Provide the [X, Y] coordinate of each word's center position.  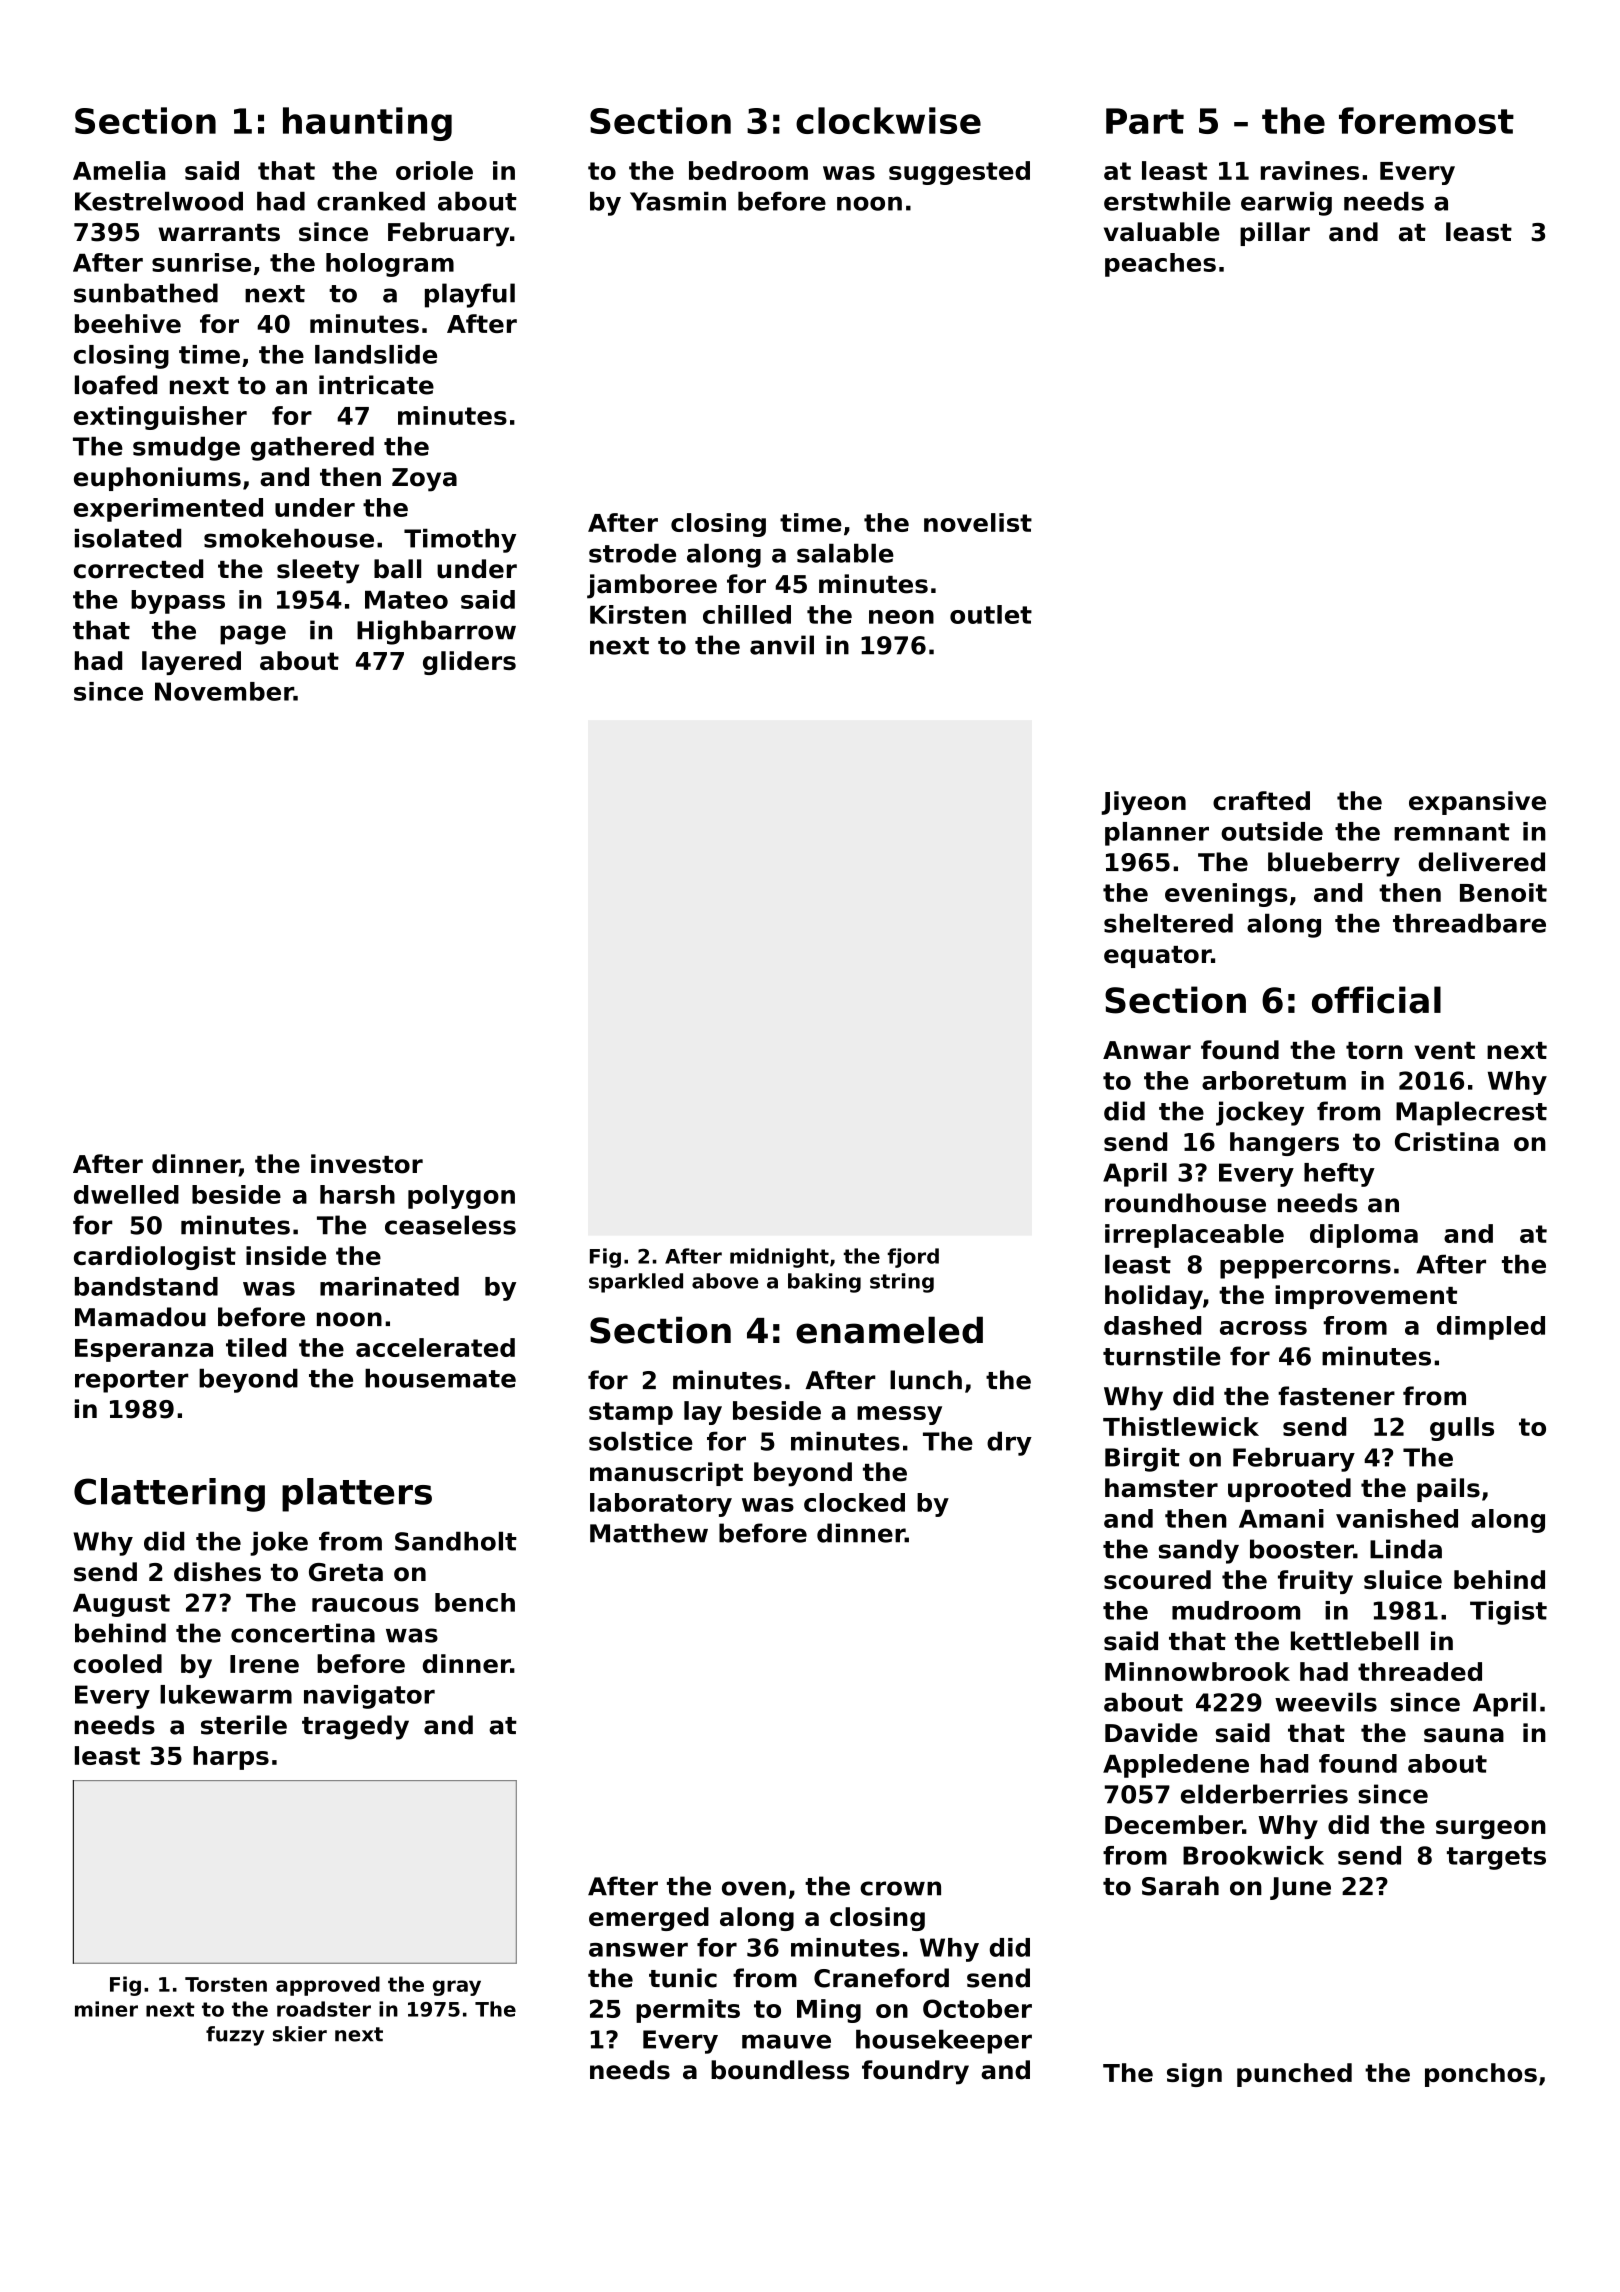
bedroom [748, 170]
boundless [780, 2070]
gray [457, 1988]
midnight [779, 1258]
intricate [376, 385]
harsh [357, 1194]
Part [1145, 121]
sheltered [1168, 923]
